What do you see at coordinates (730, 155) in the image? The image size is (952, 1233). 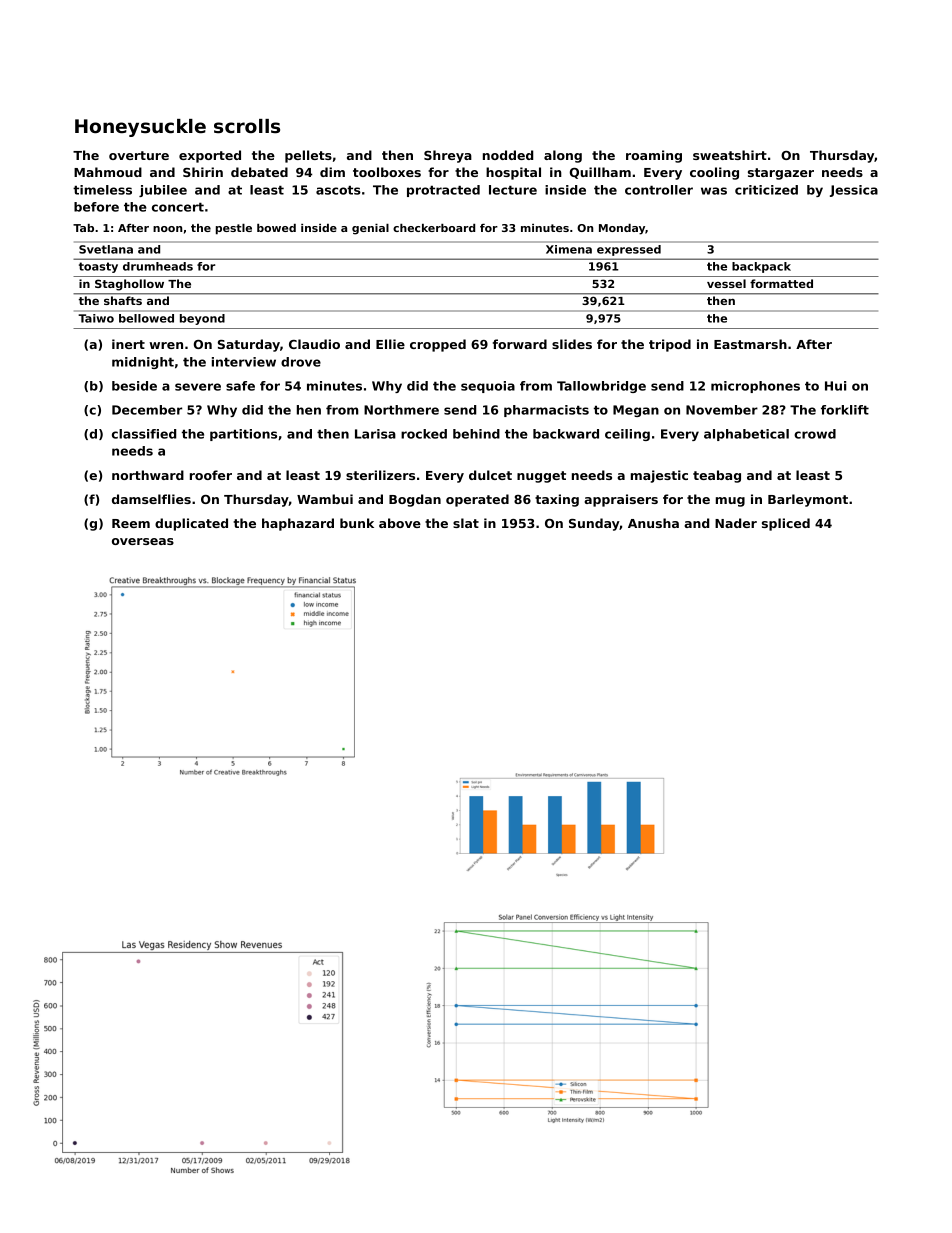 I see `sweatshirt` at bounding box center [730, 155].
